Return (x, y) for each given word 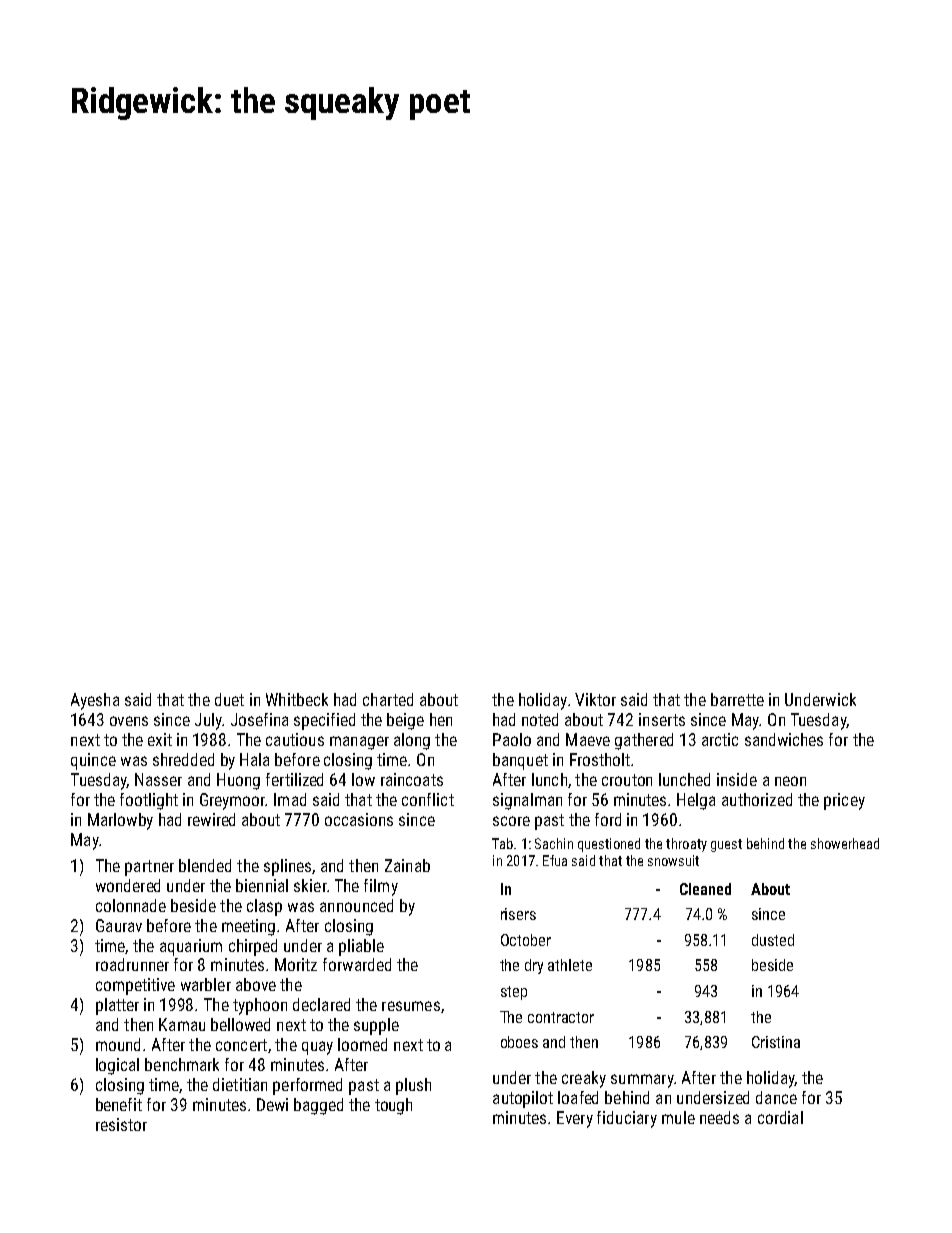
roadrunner (132, 964)
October (526, 940)
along (412, 741)
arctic (720, 739)
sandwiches (784, 739)
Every (575, 1119)
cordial (780, 1117)
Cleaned (705, 889)
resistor (121, 1124)
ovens (129, 721)
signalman (527, 801)
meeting (248, 927)
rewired (211, 819)
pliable (361, 947)
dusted (773, 940)
